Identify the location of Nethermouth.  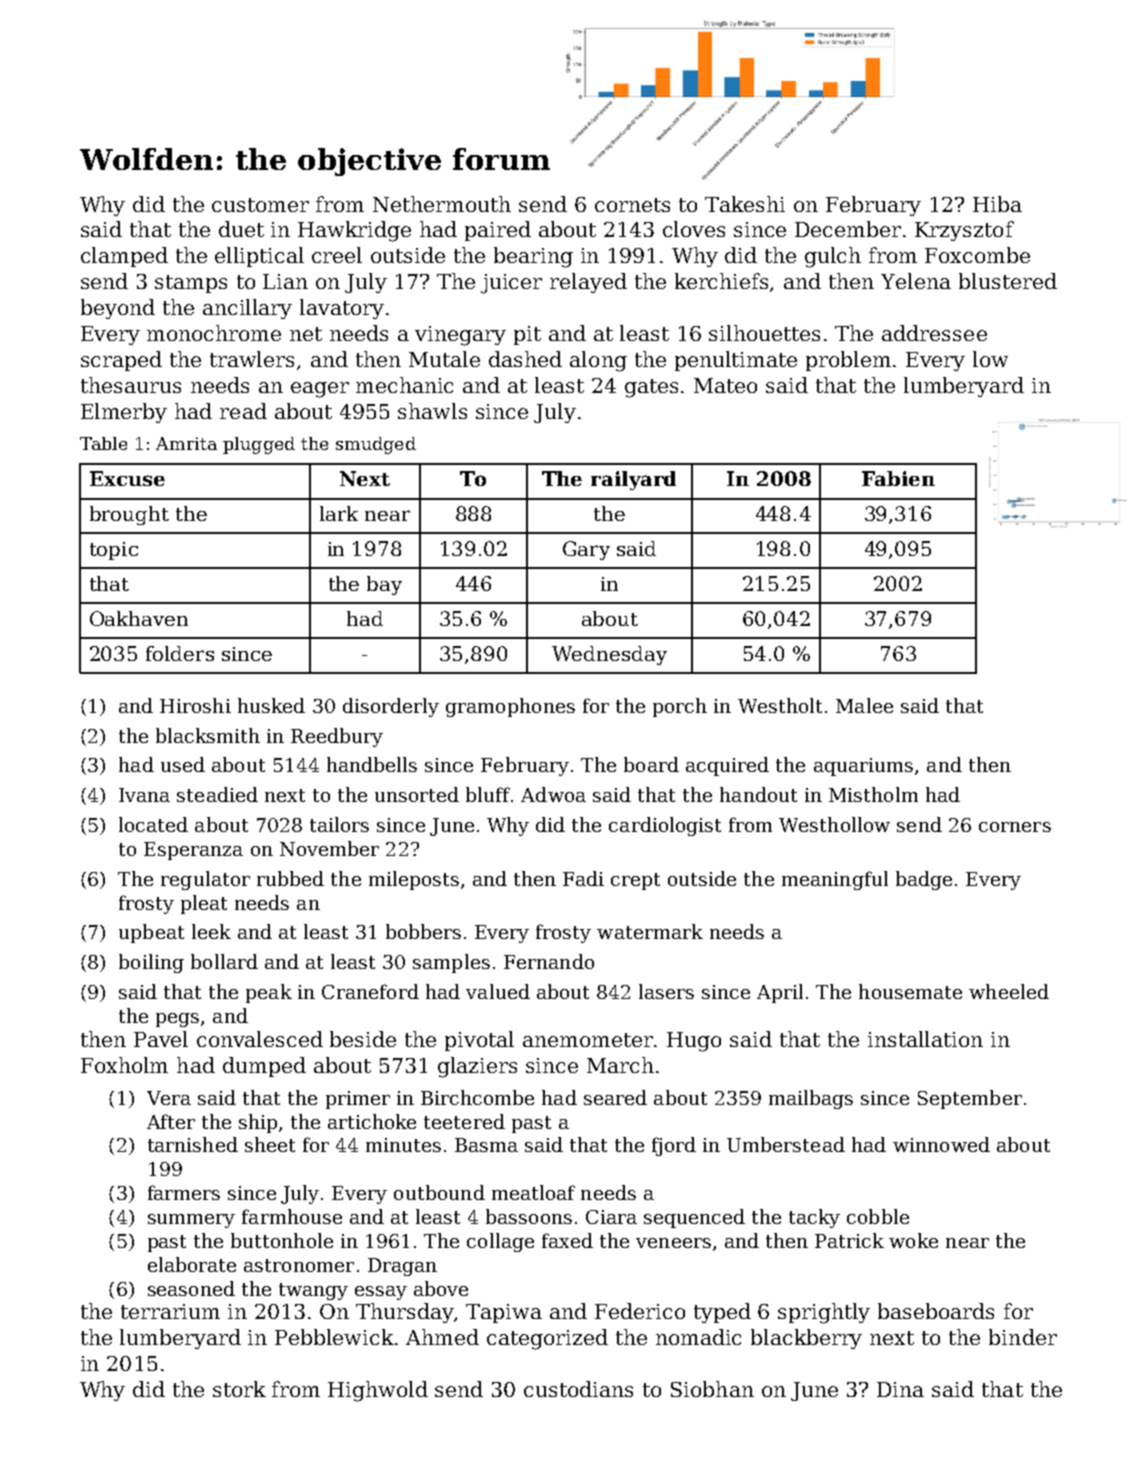
(442, 204).
